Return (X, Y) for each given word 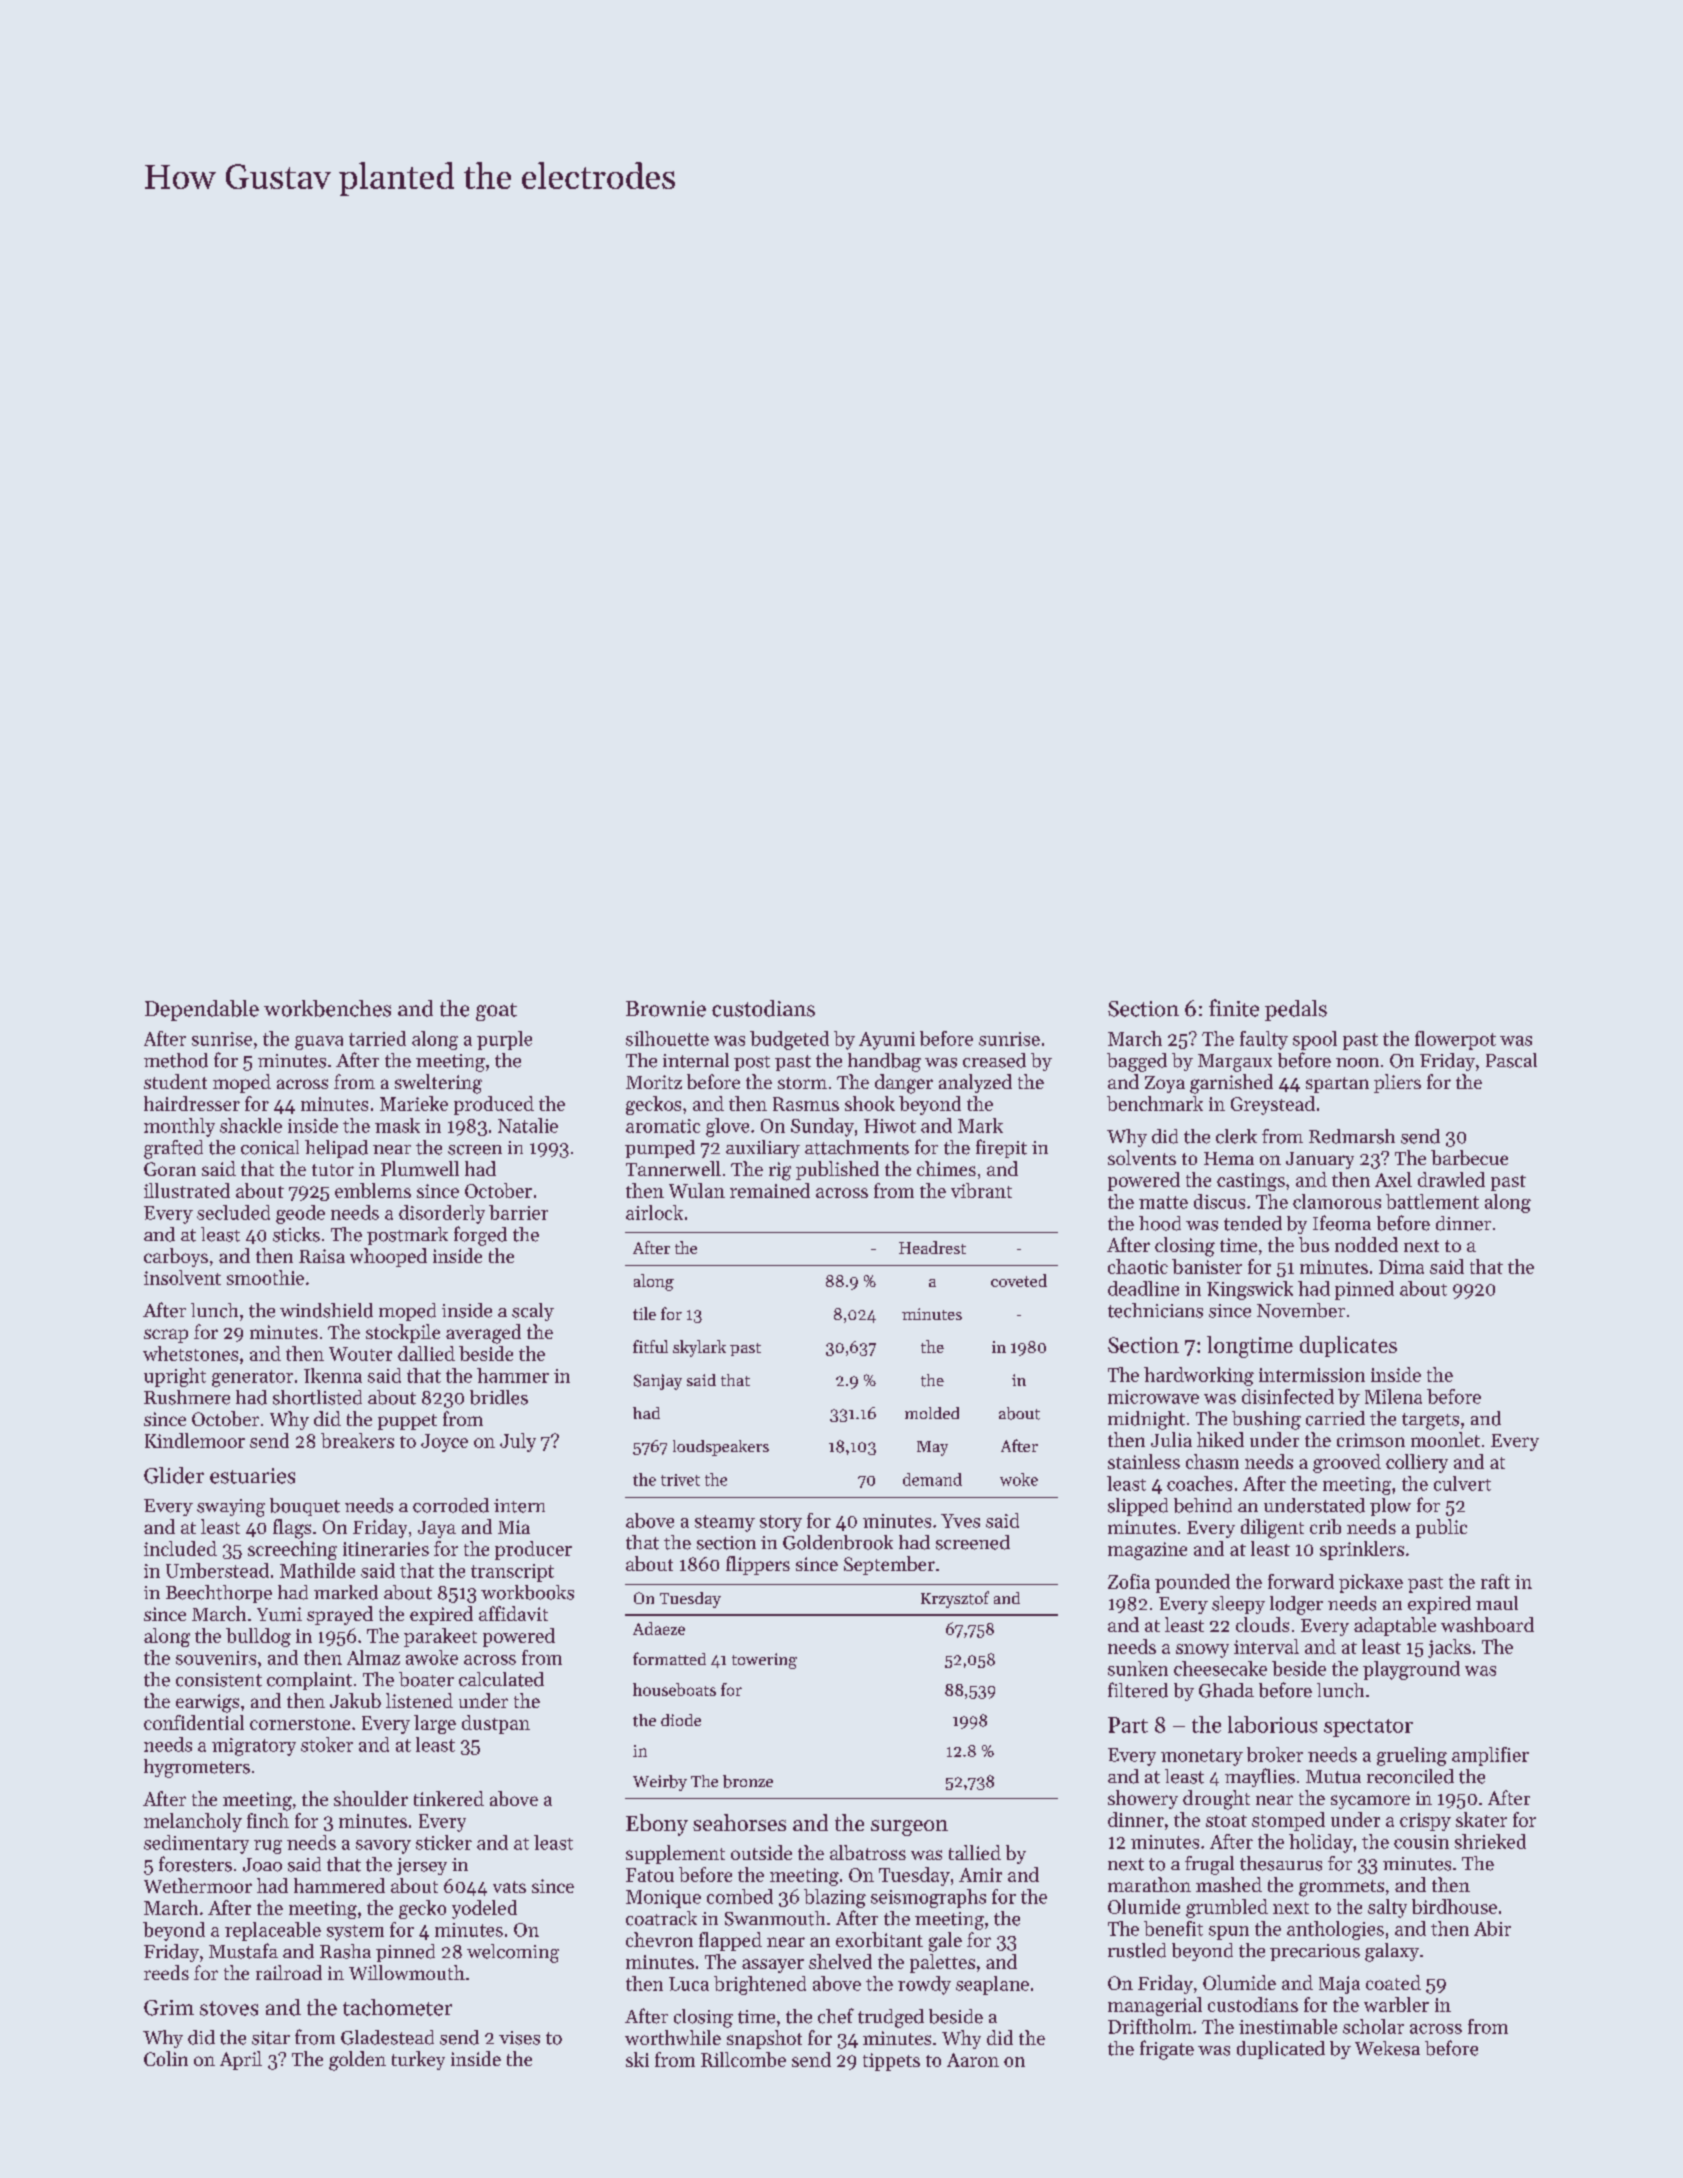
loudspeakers (721, 1448)
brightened (760, 1985)
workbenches (327, 1008)
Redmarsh (1352, 1136)
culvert (1462, 1483)
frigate (1167, 2050)
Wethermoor (198, 1885)
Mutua (1333, 1777)
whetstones (190, 1353)
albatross (868, 1852)
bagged (1137, 1062)
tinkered (449, 1798)
